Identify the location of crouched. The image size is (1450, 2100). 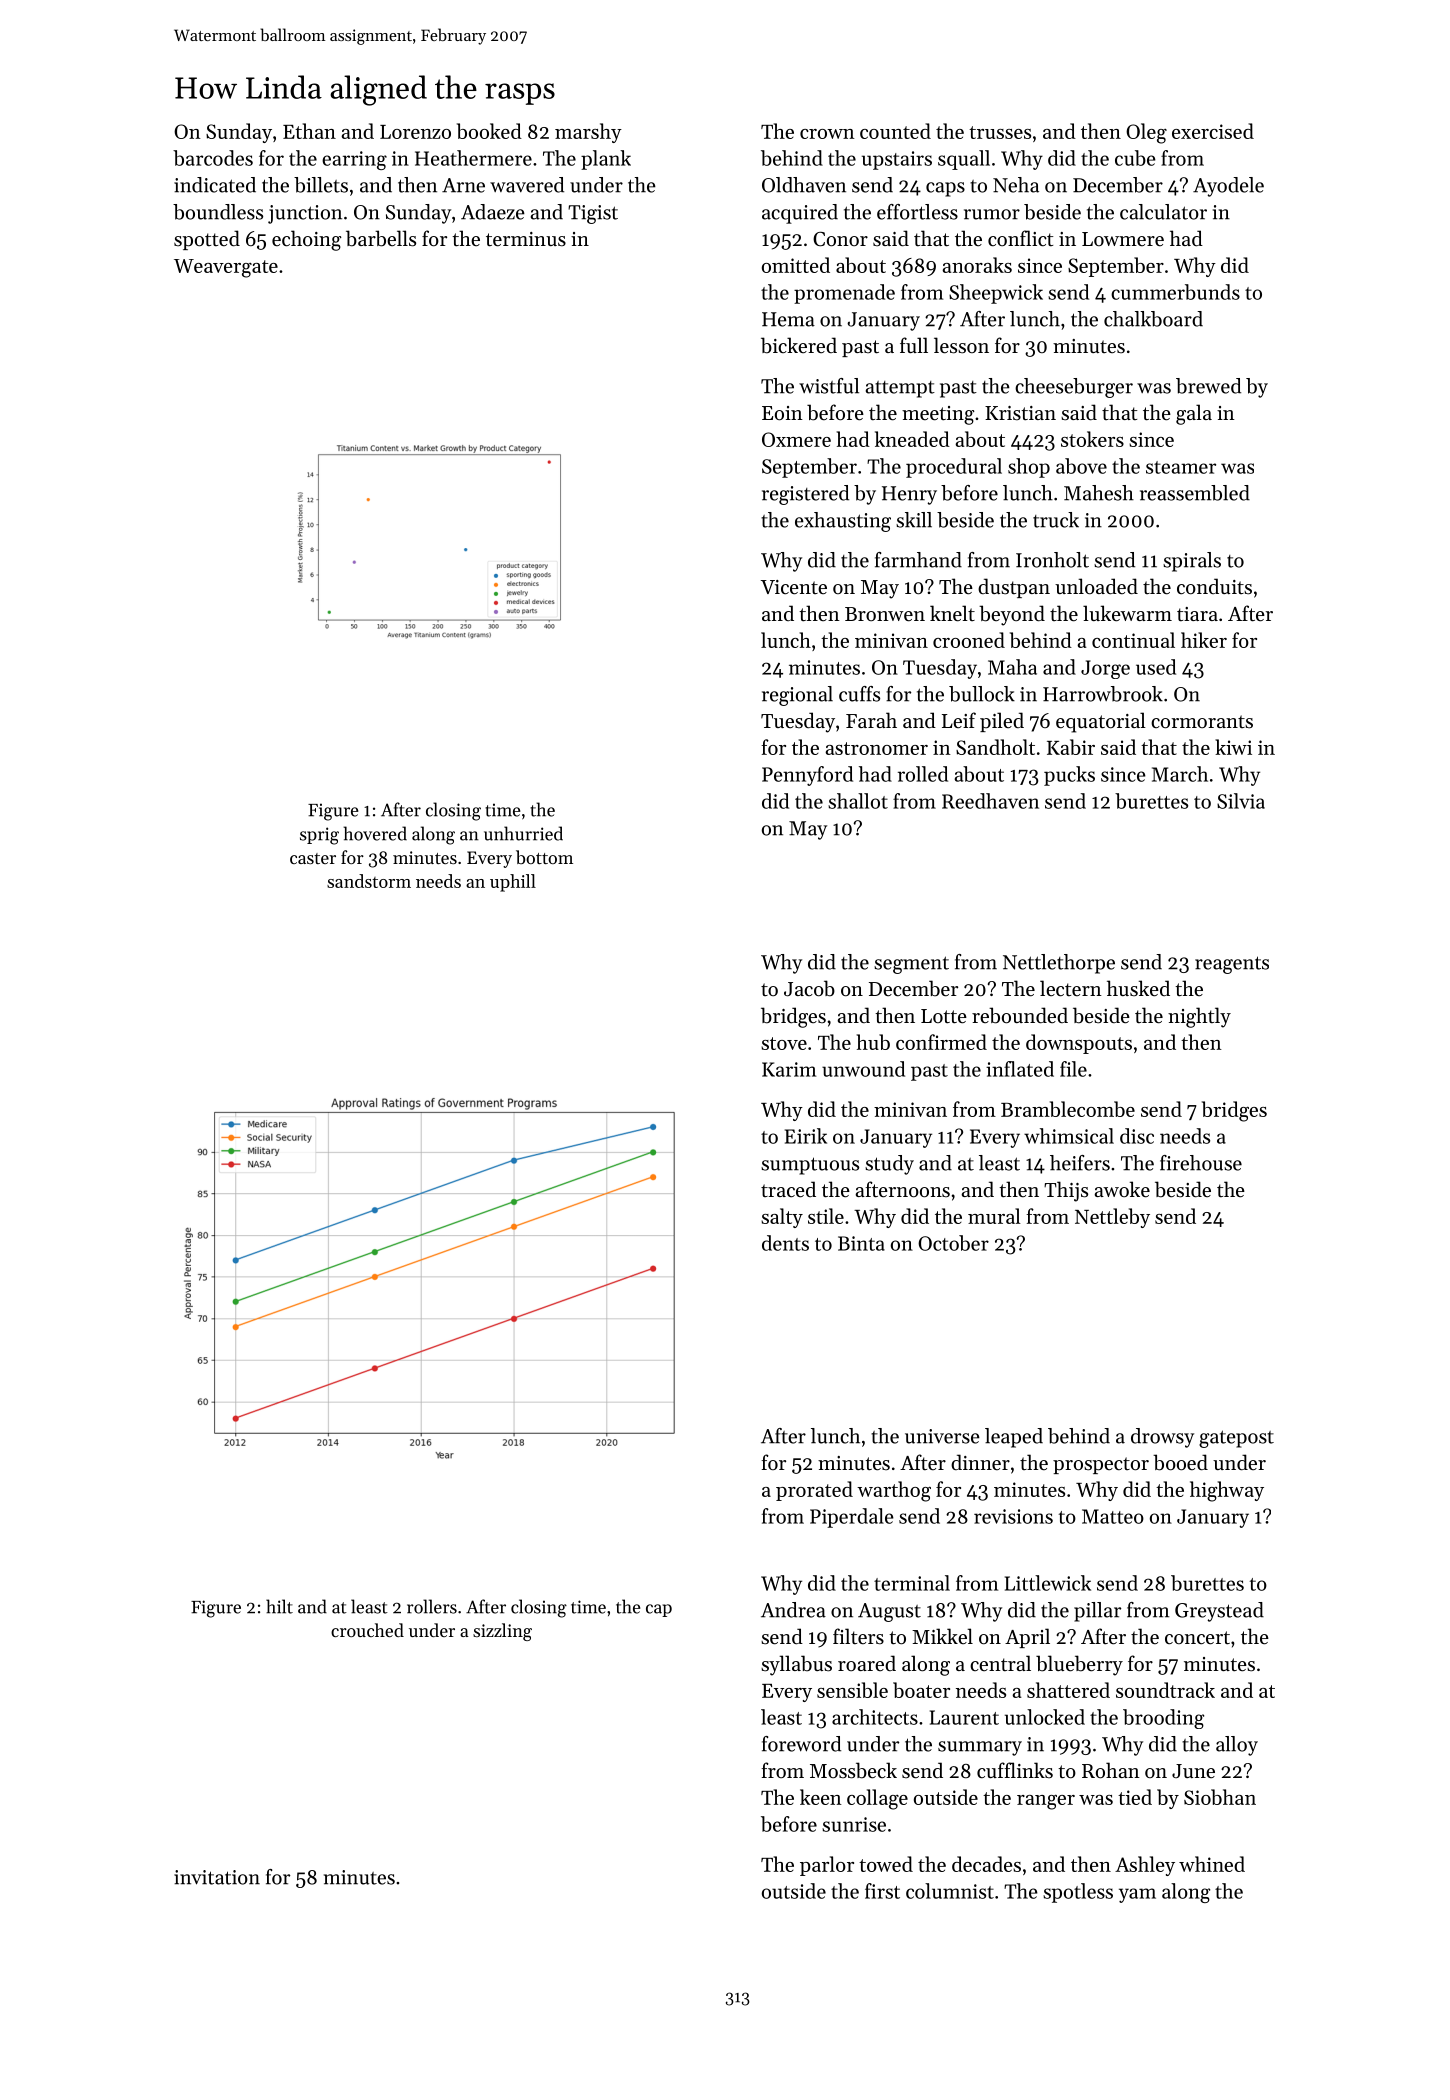
(367, 1630).
